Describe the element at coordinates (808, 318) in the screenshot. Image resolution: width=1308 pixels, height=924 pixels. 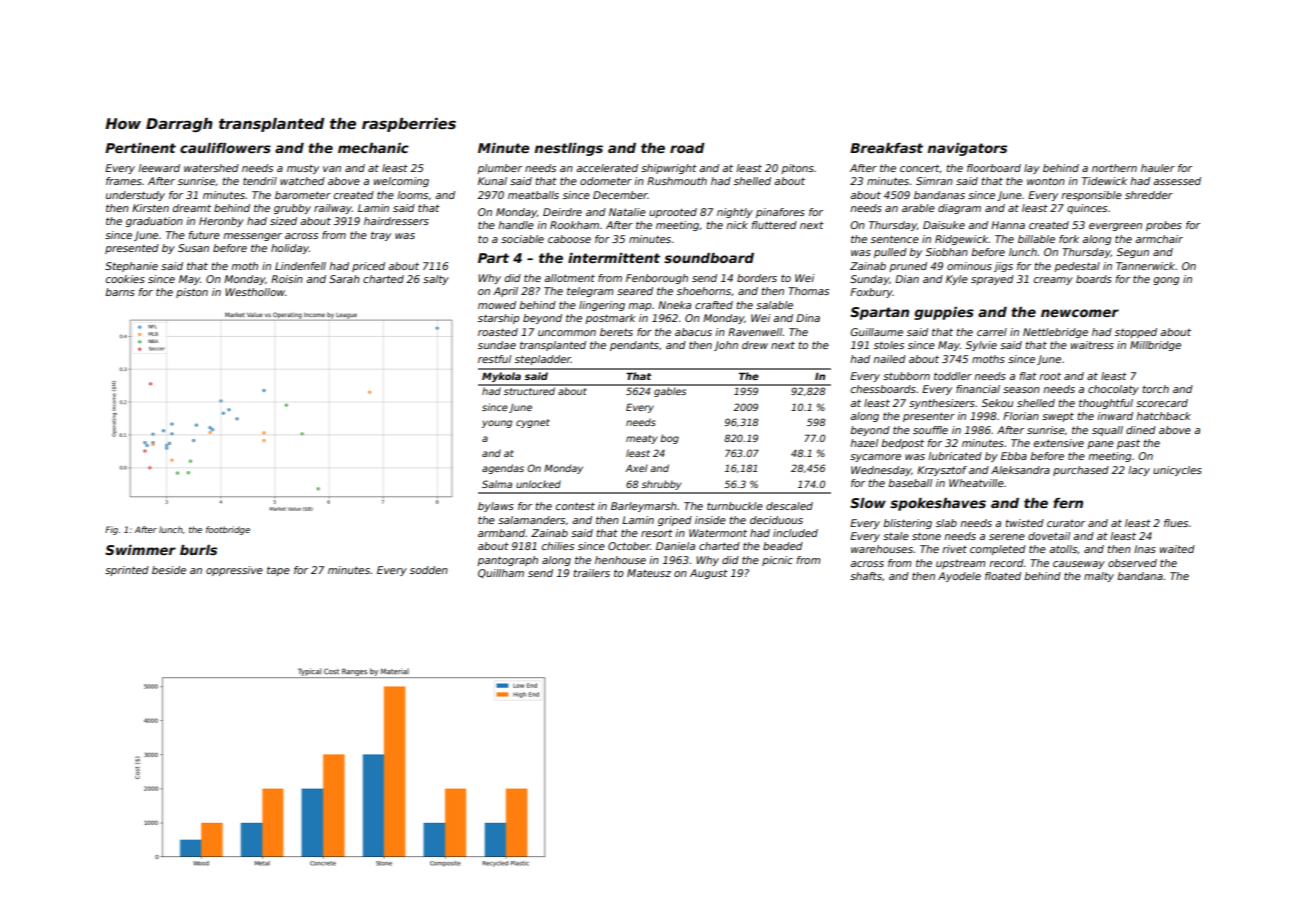
I see `Dina` at that location.
